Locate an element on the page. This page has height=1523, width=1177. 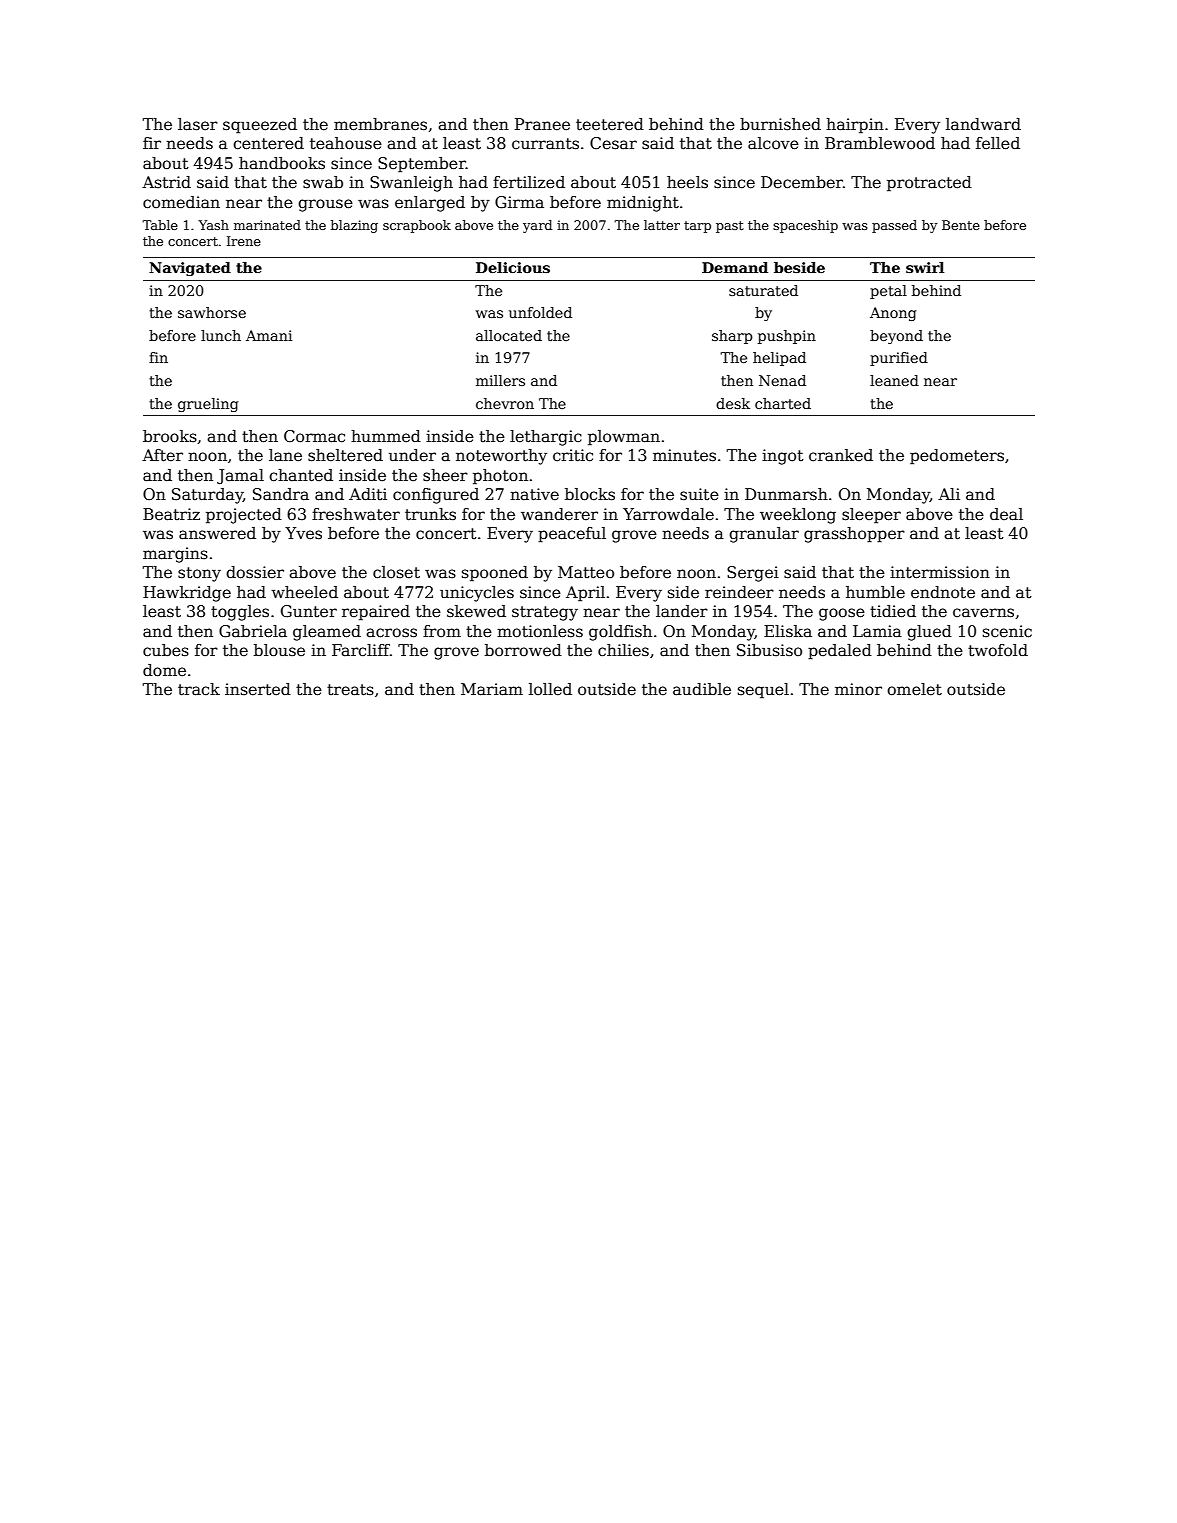
saturated is located at coordinates (763, 290).
